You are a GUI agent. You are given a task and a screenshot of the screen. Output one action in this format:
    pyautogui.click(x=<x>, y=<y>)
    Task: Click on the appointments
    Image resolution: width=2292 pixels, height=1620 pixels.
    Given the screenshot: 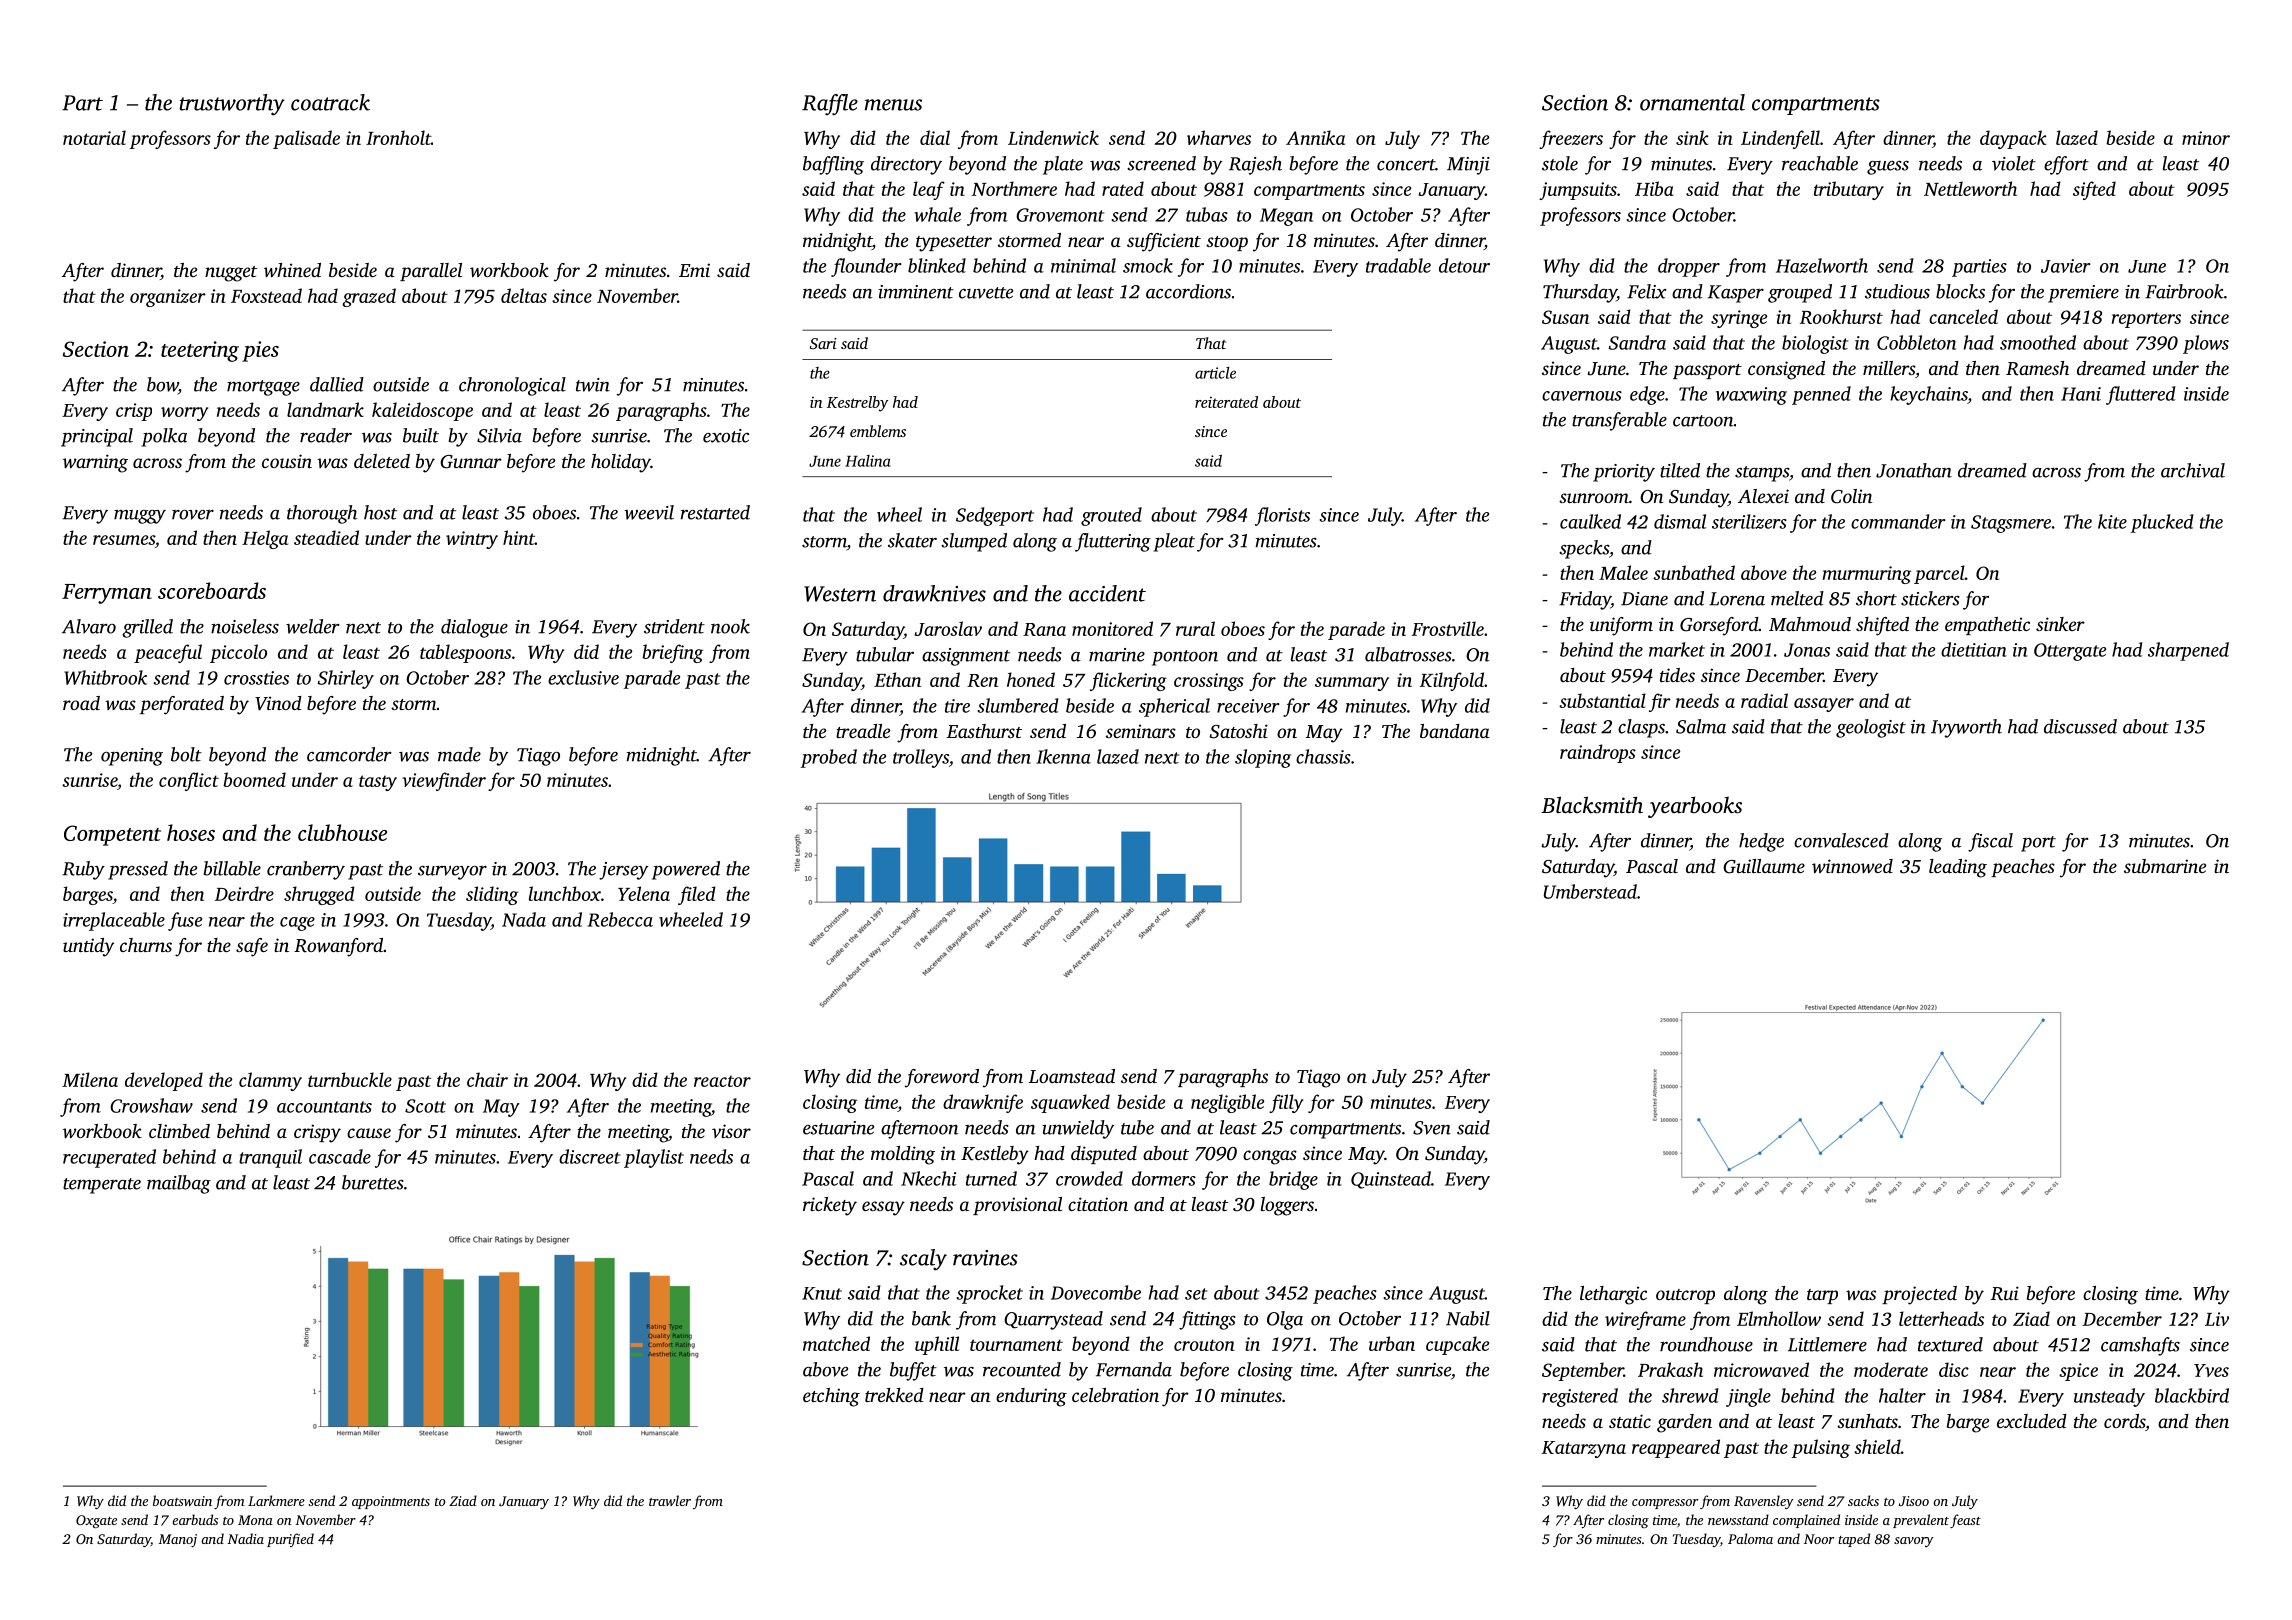 What is the action you would take?
    pyautogui.click(x=391, y=1502)
